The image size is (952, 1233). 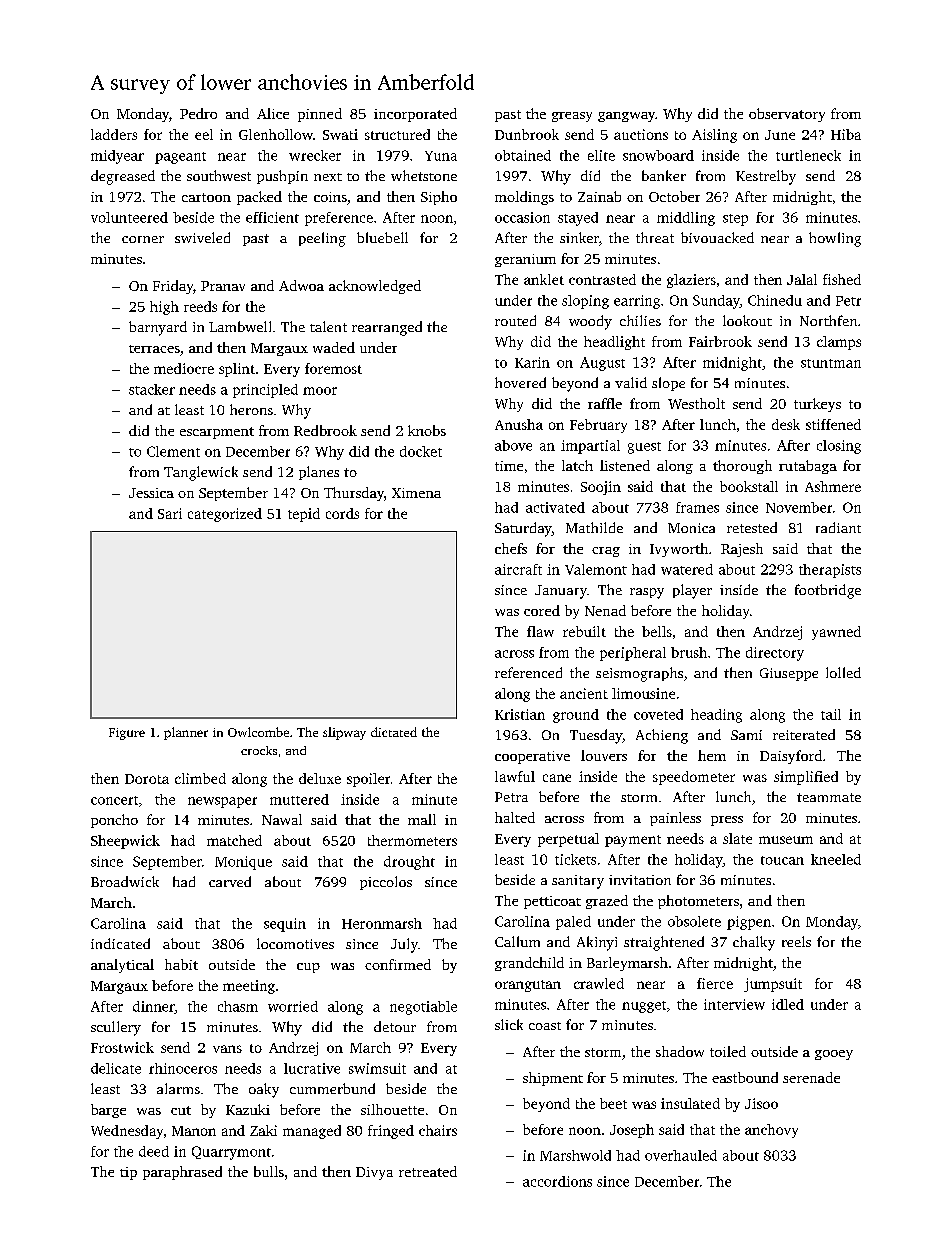 What do you see at coordinates (804, 734) in the document?
I see `reiterated` at bounding box center [804, 734].
